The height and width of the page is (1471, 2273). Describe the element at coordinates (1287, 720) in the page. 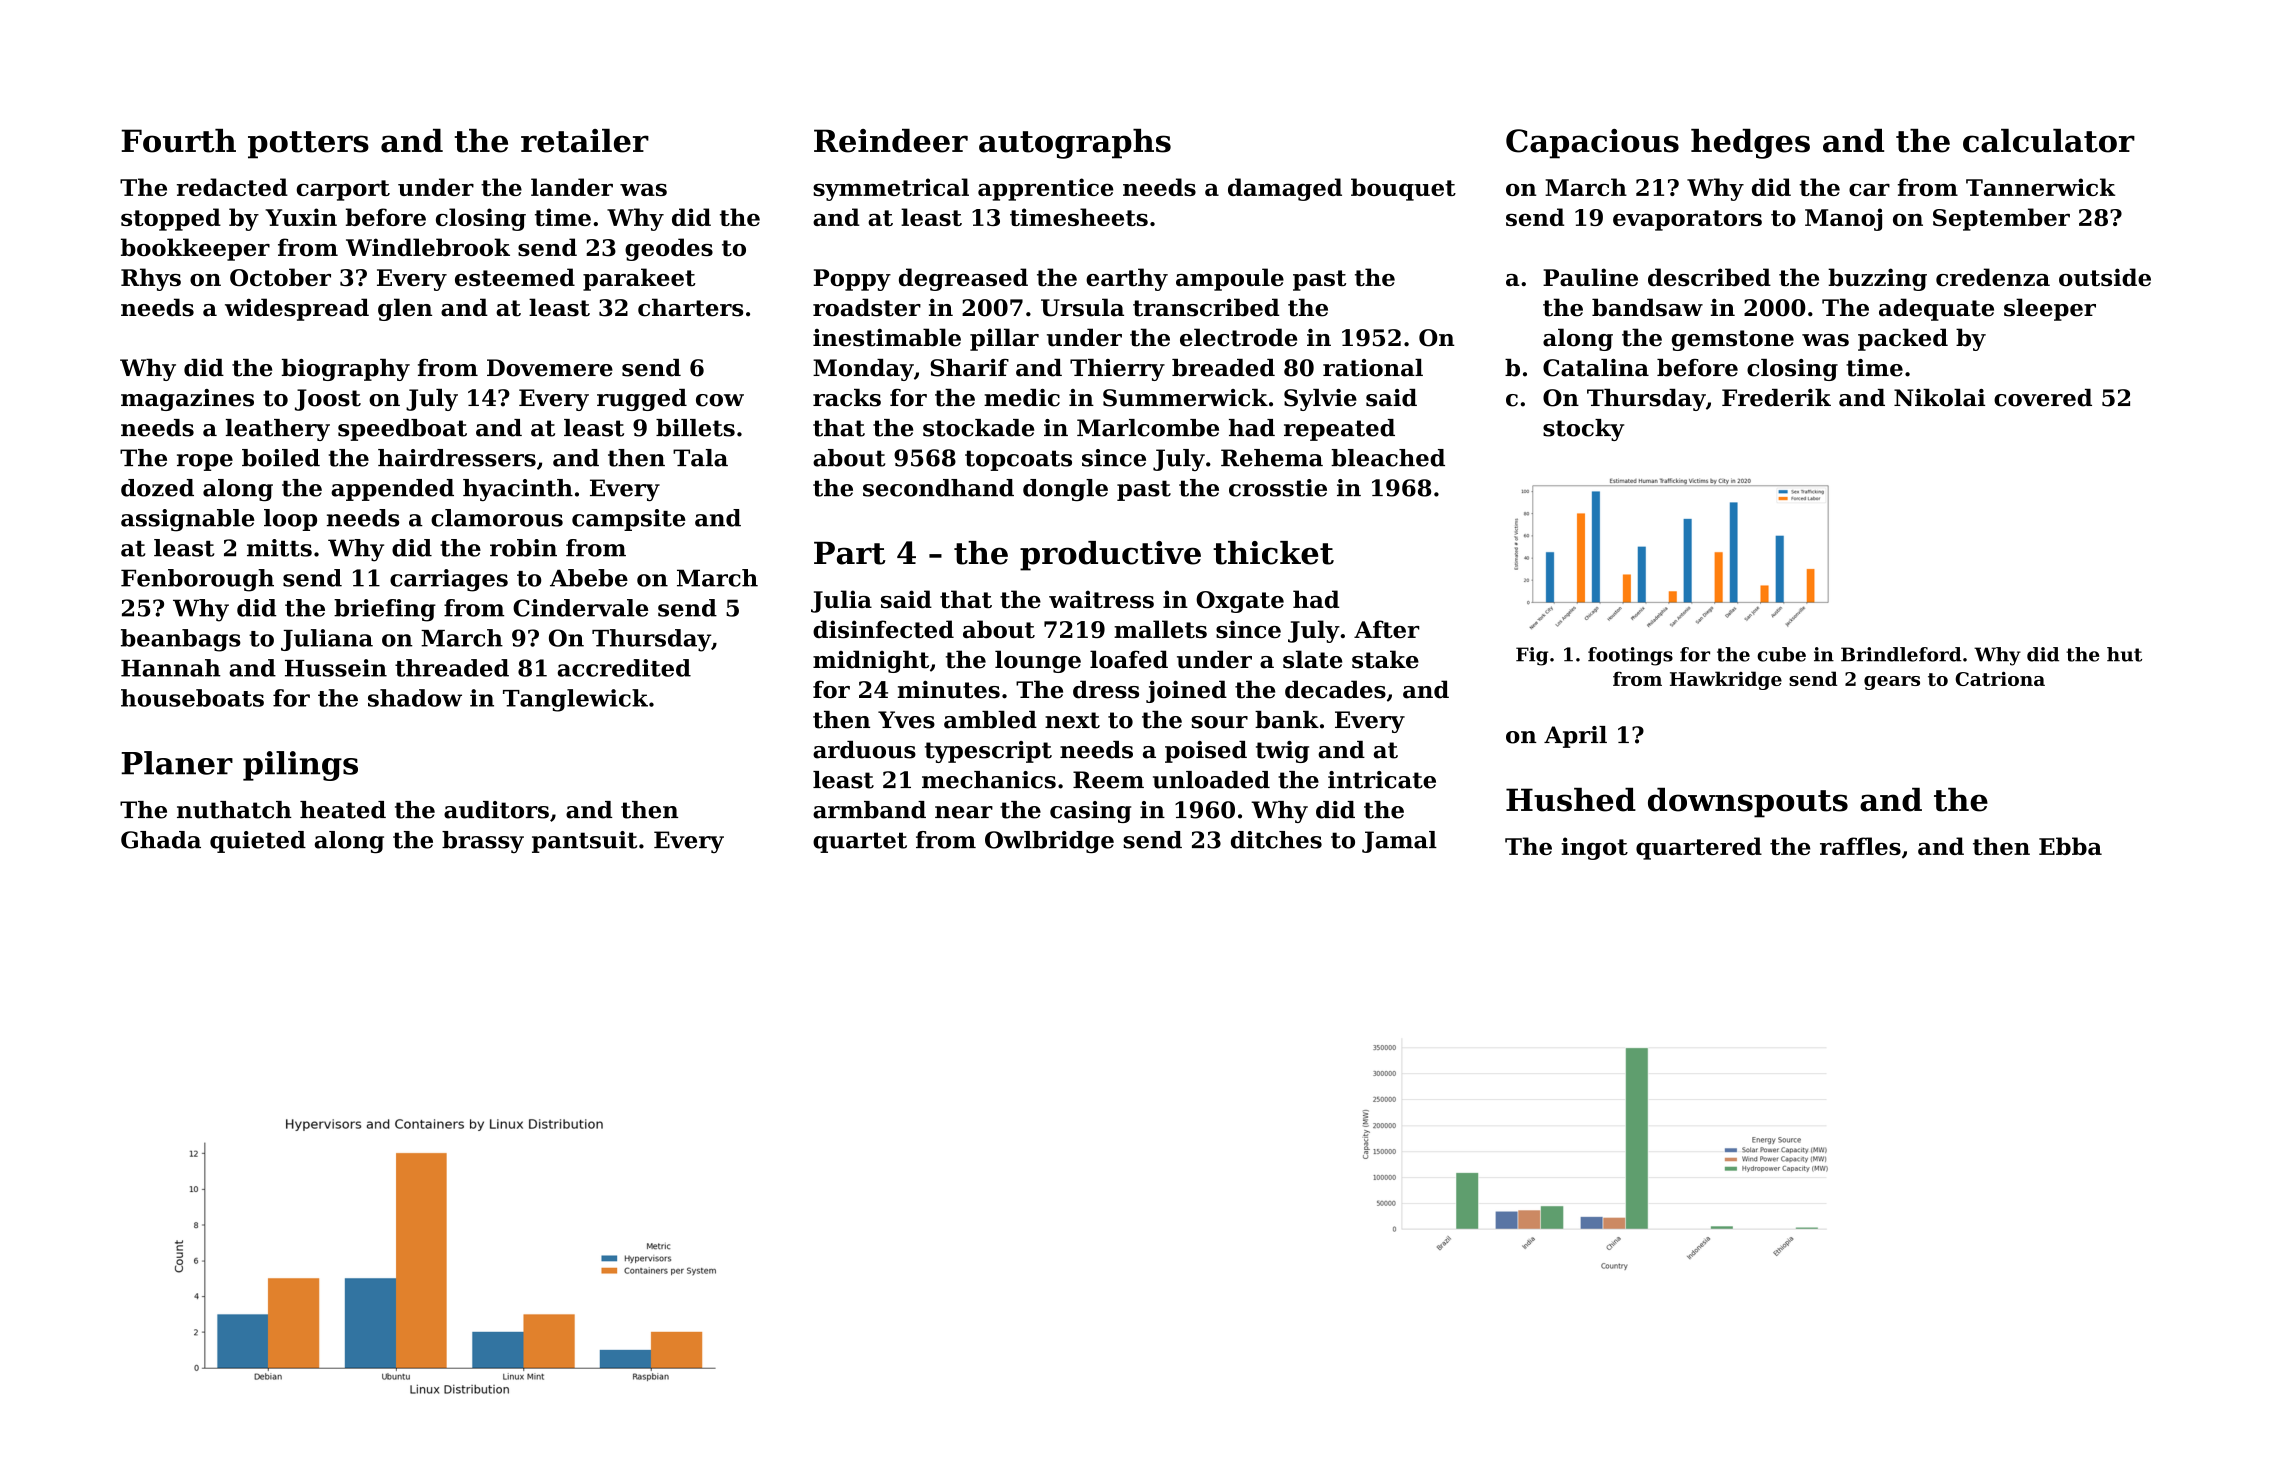

I see `bank` at that location.
